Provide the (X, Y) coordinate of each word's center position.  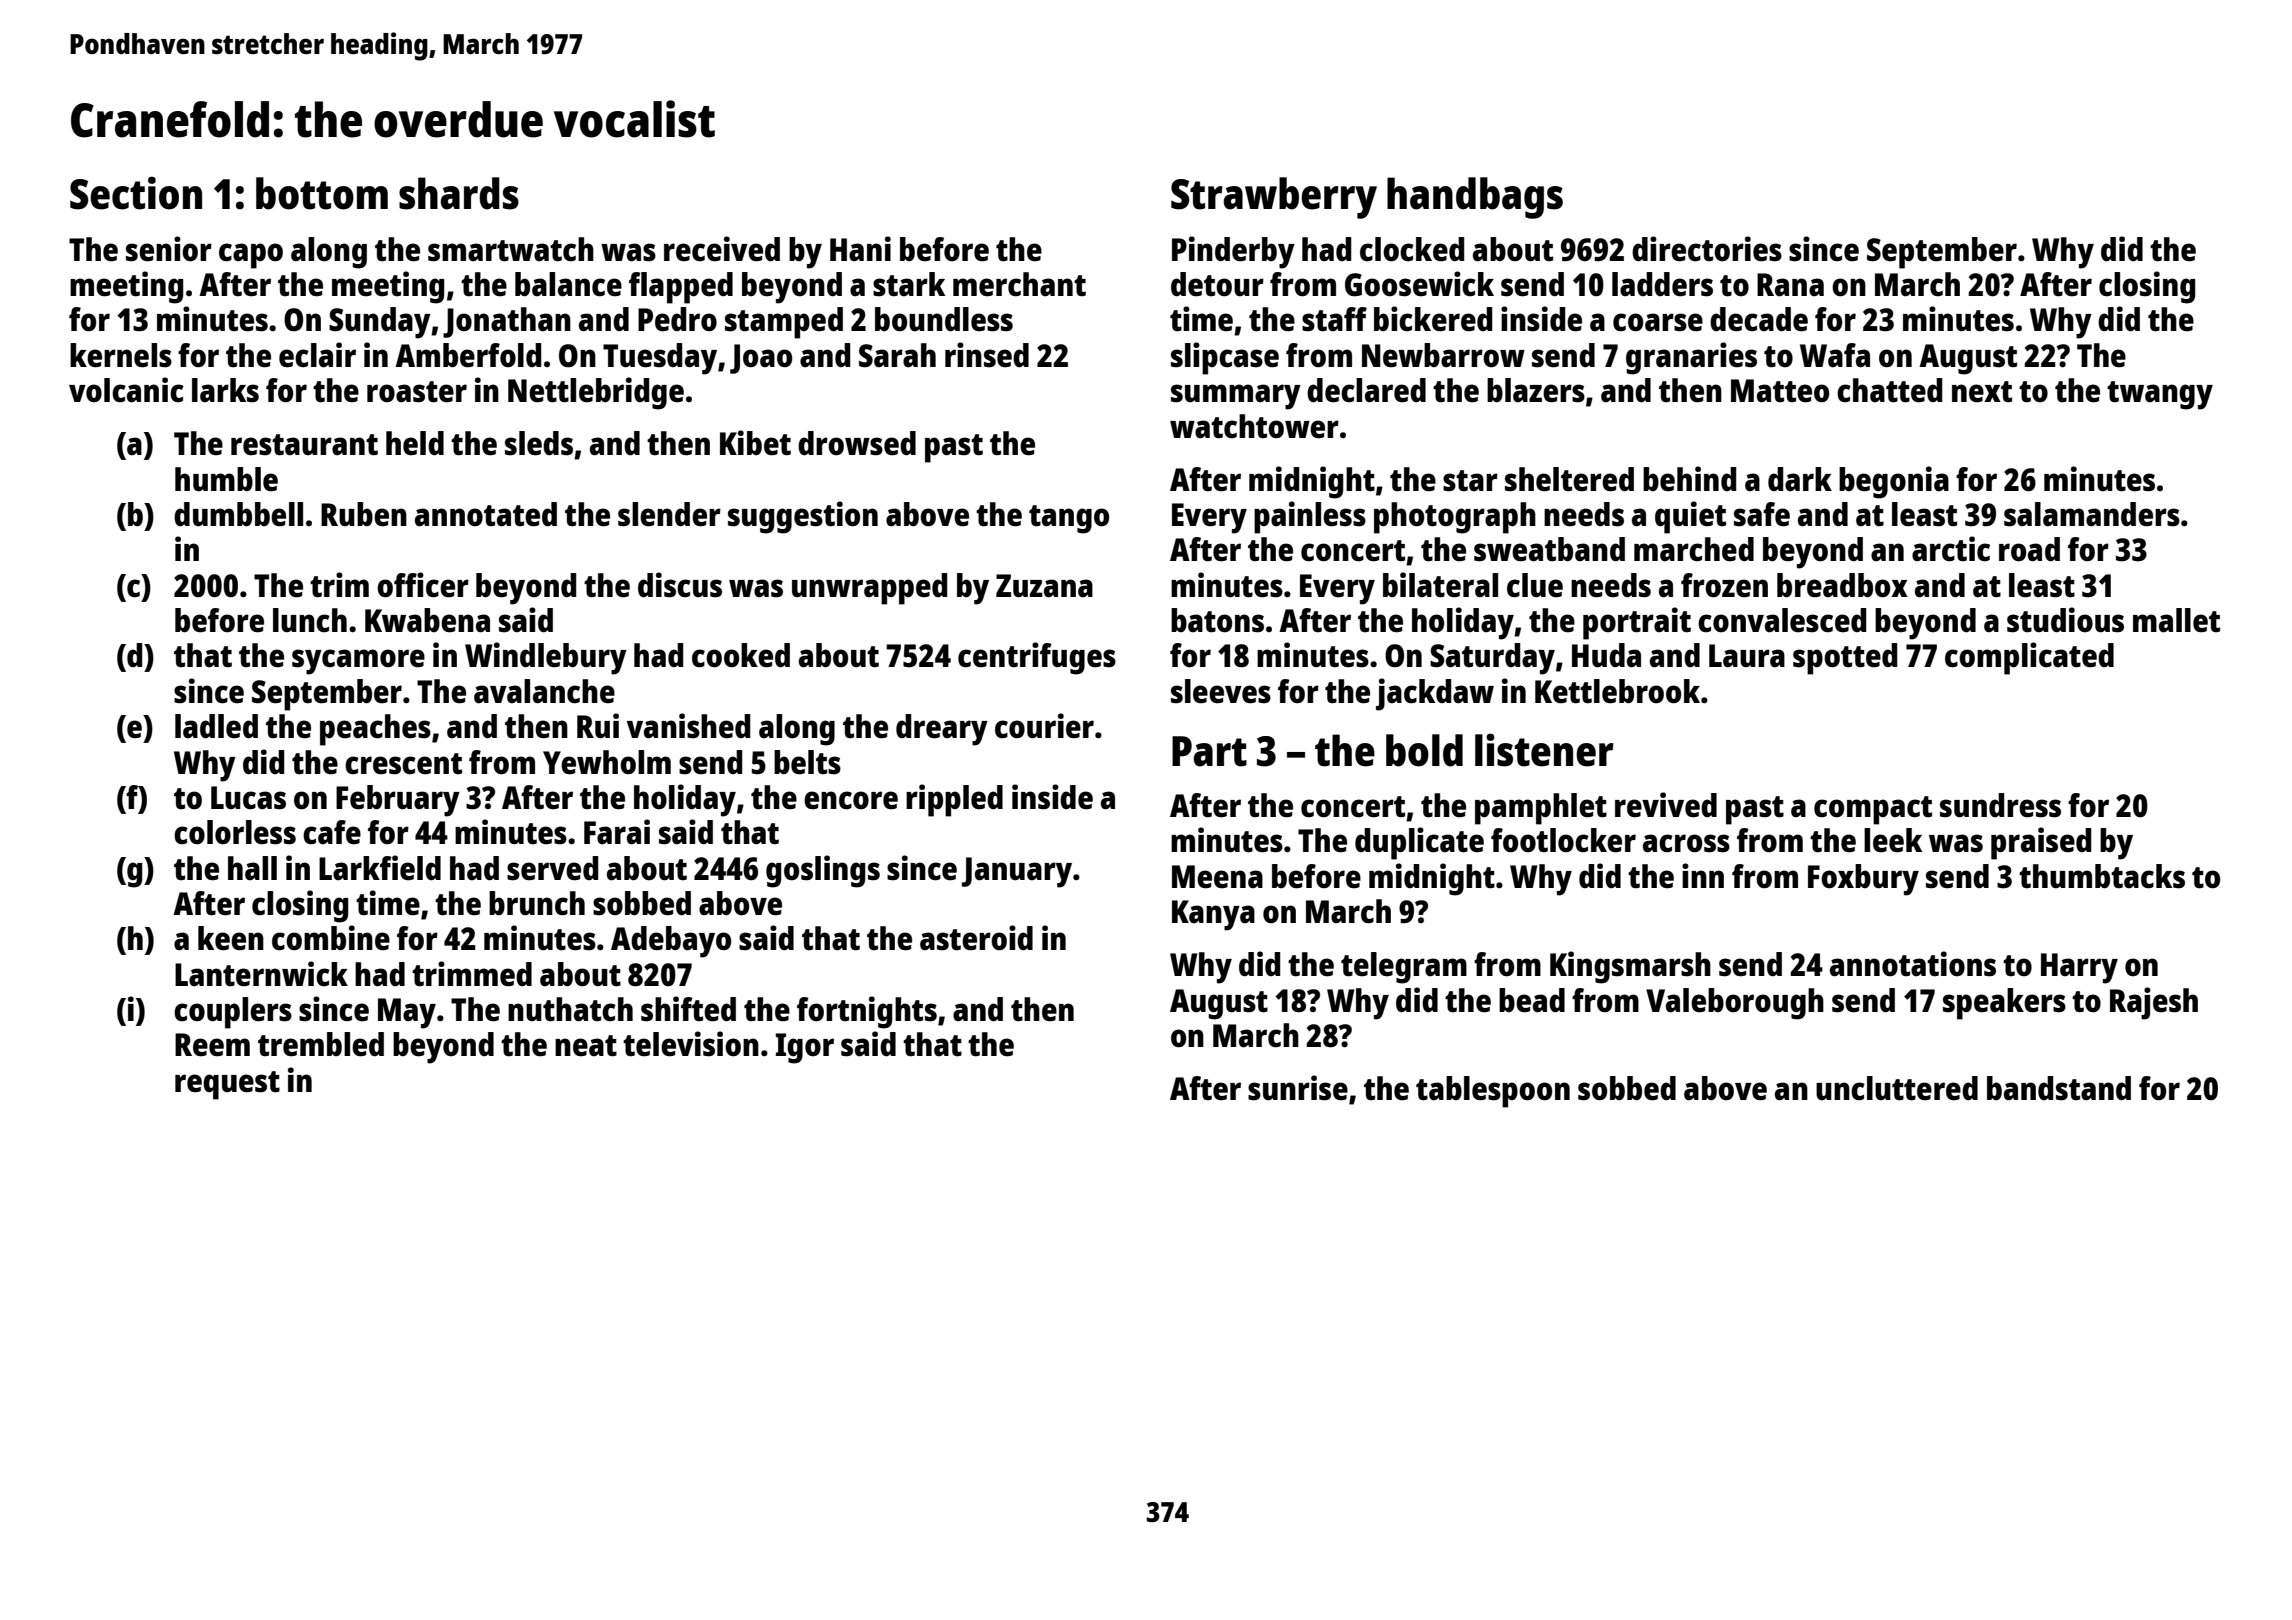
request (227, 1085)
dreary (942, 730)
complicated (2029, 658)
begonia (1894, 482)
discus (680, 585)
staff (1334, 319)
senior (169, 249)
